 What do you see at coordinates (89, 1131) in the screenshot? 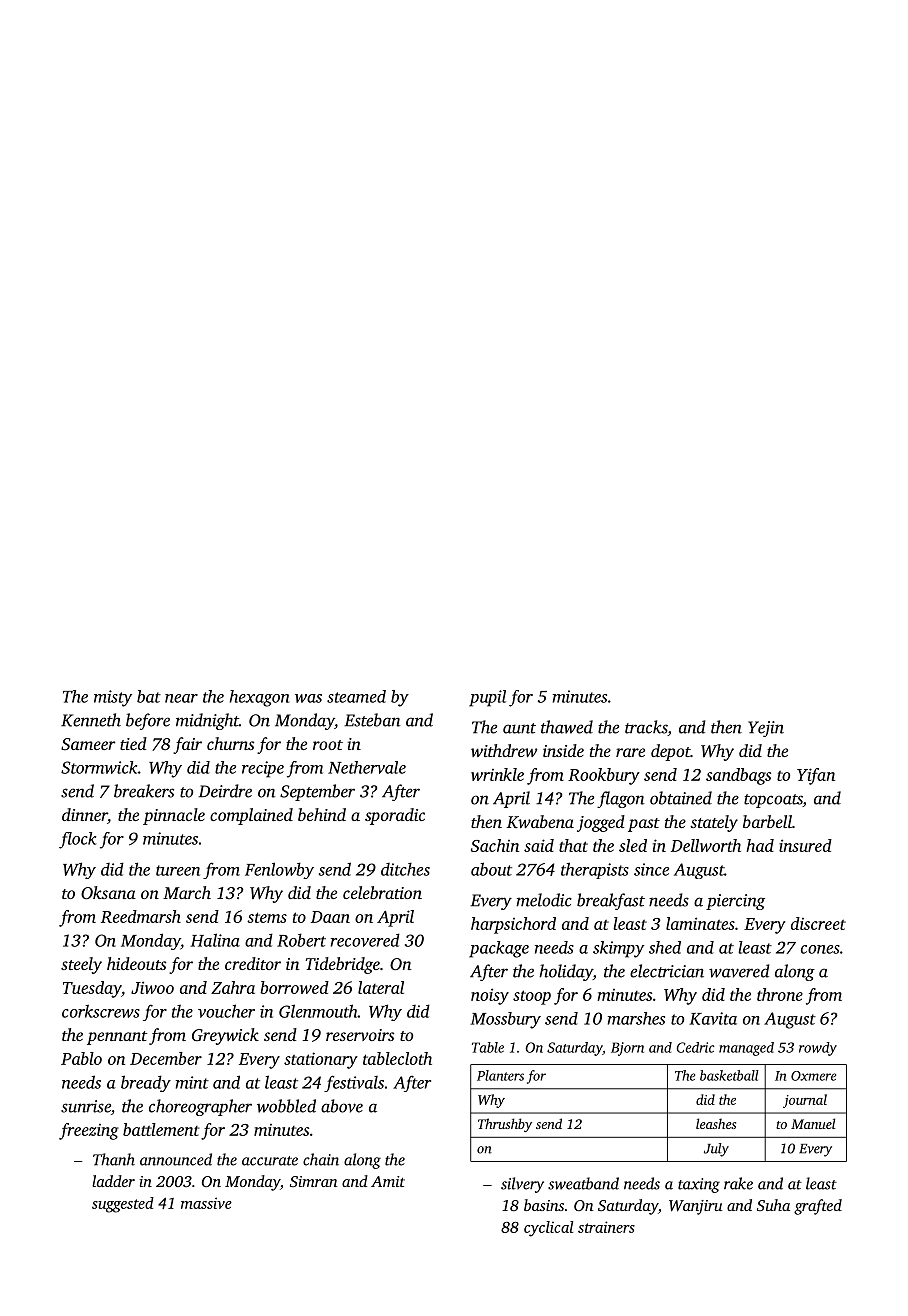
I see `freezing` at bounding box center [89, 1131].
